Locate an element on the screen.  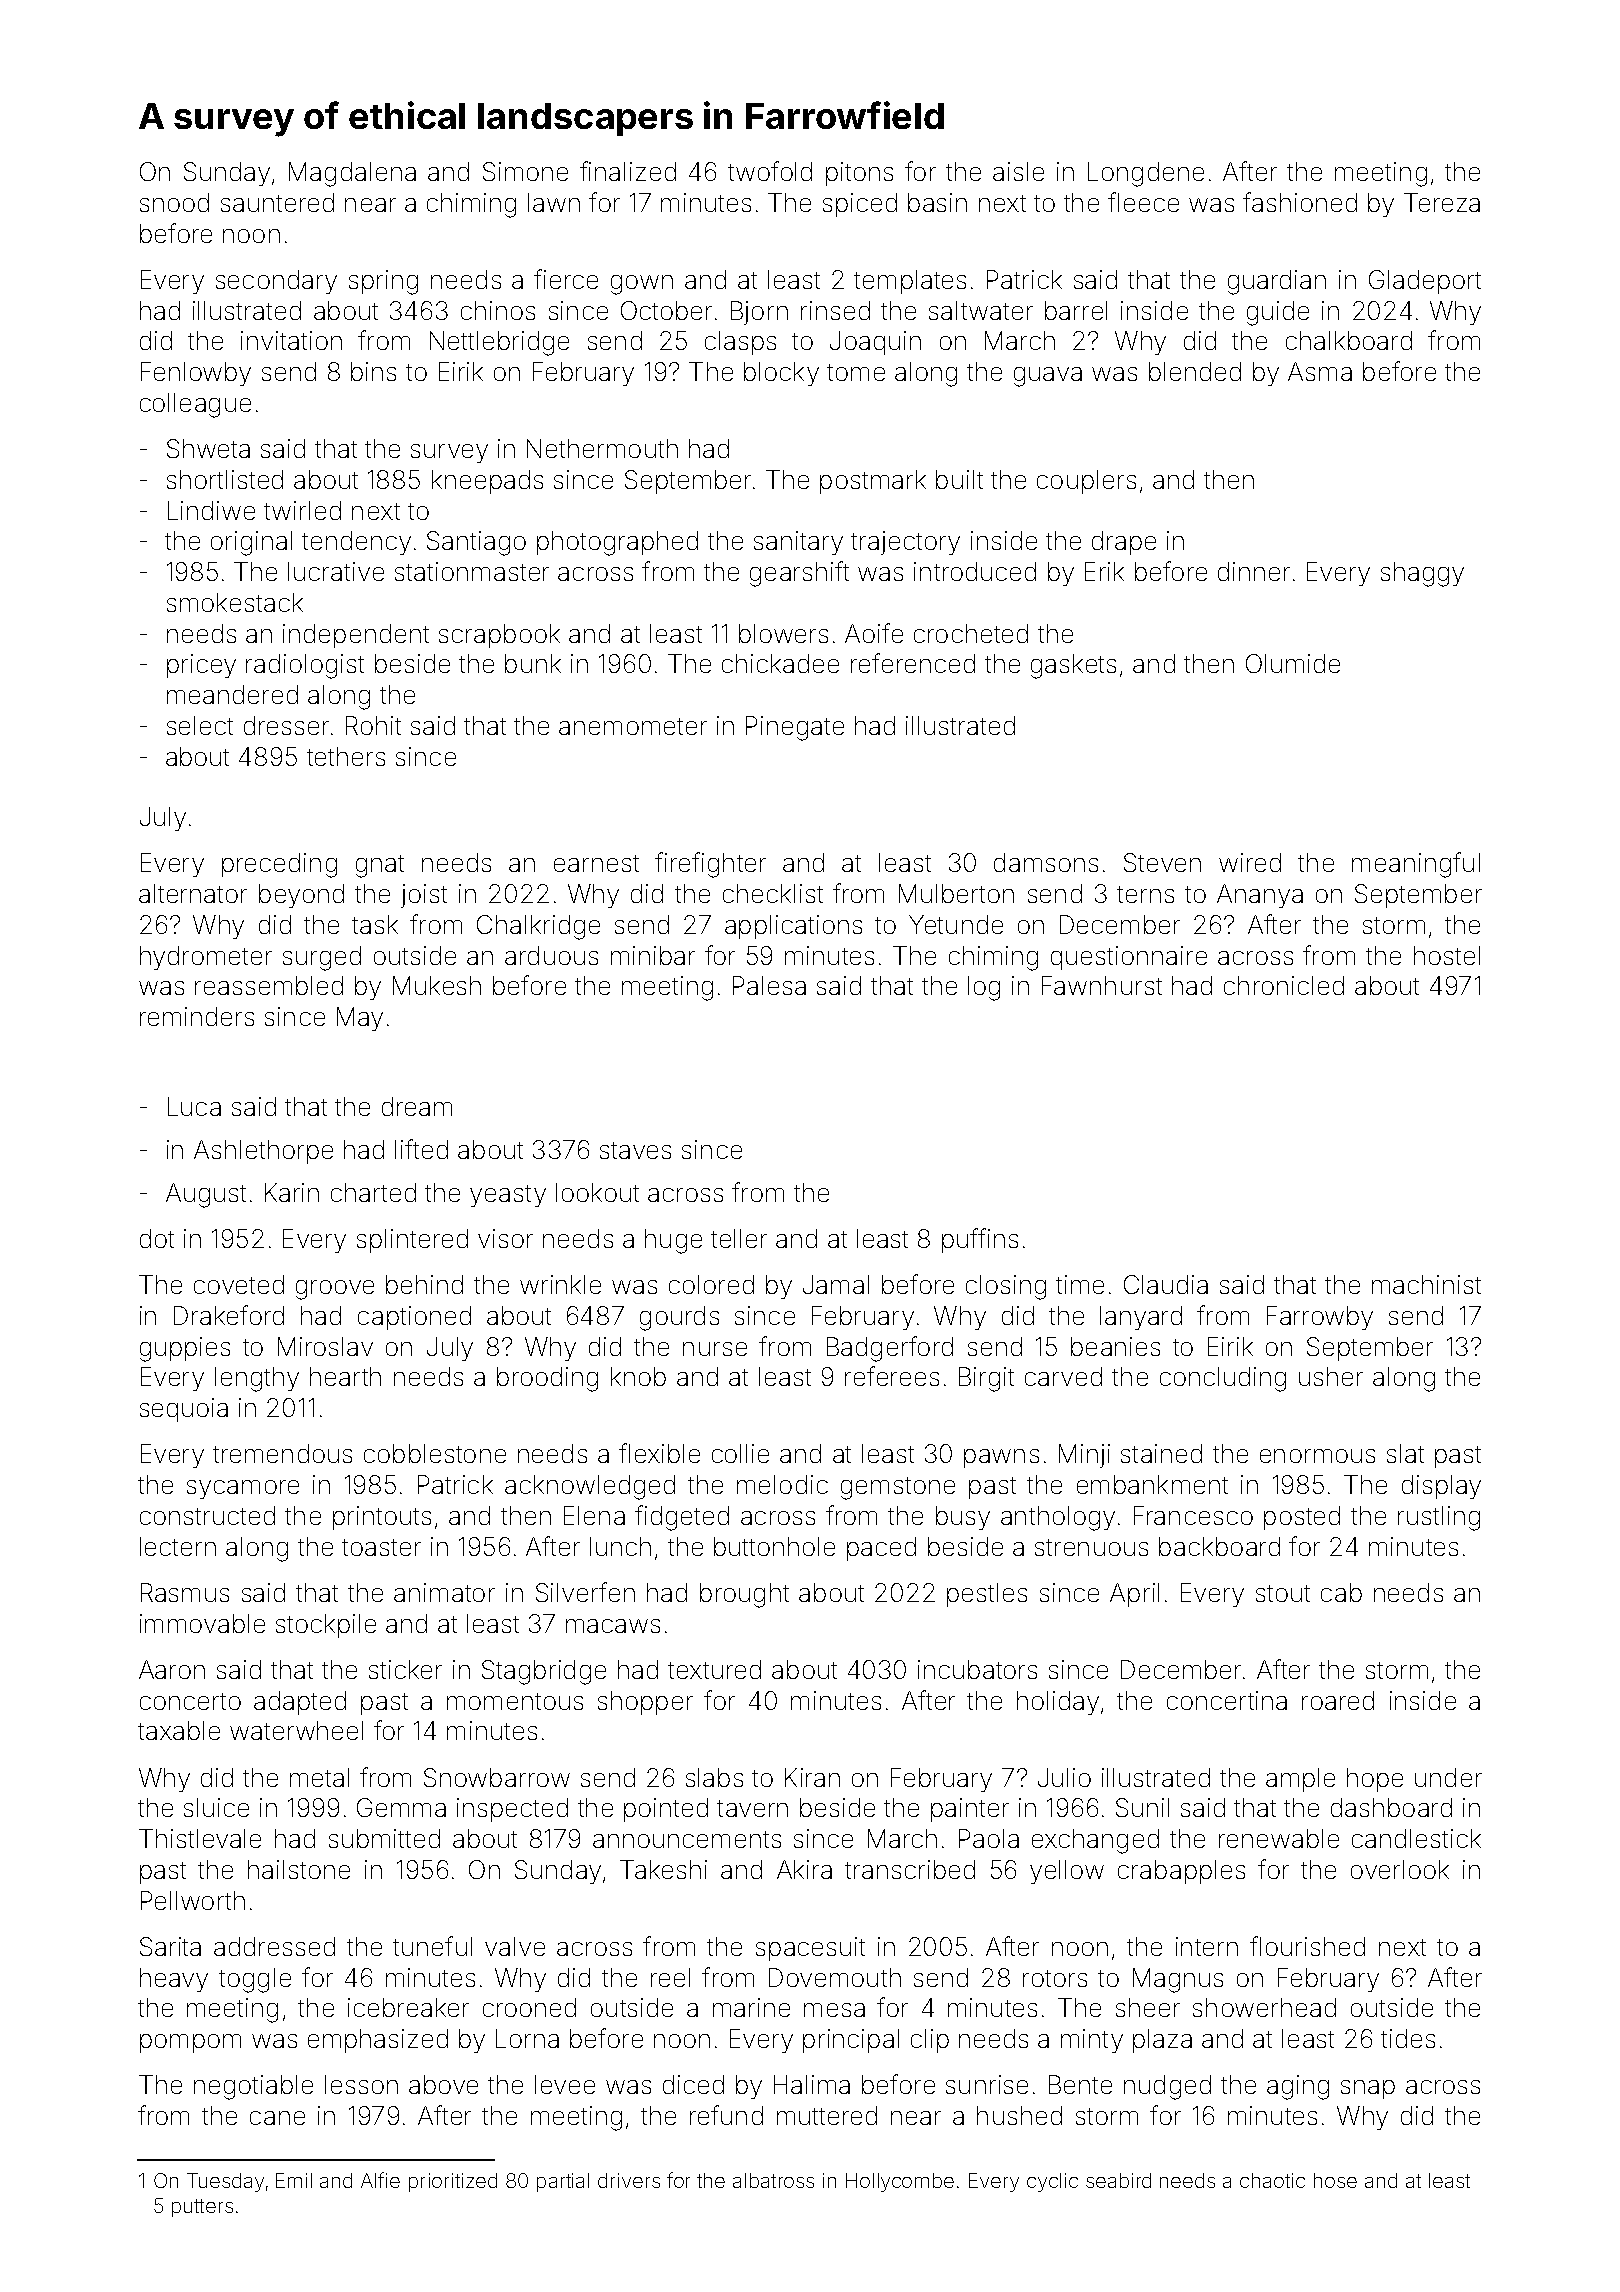
diced is located at coordinates (693, 2084).
